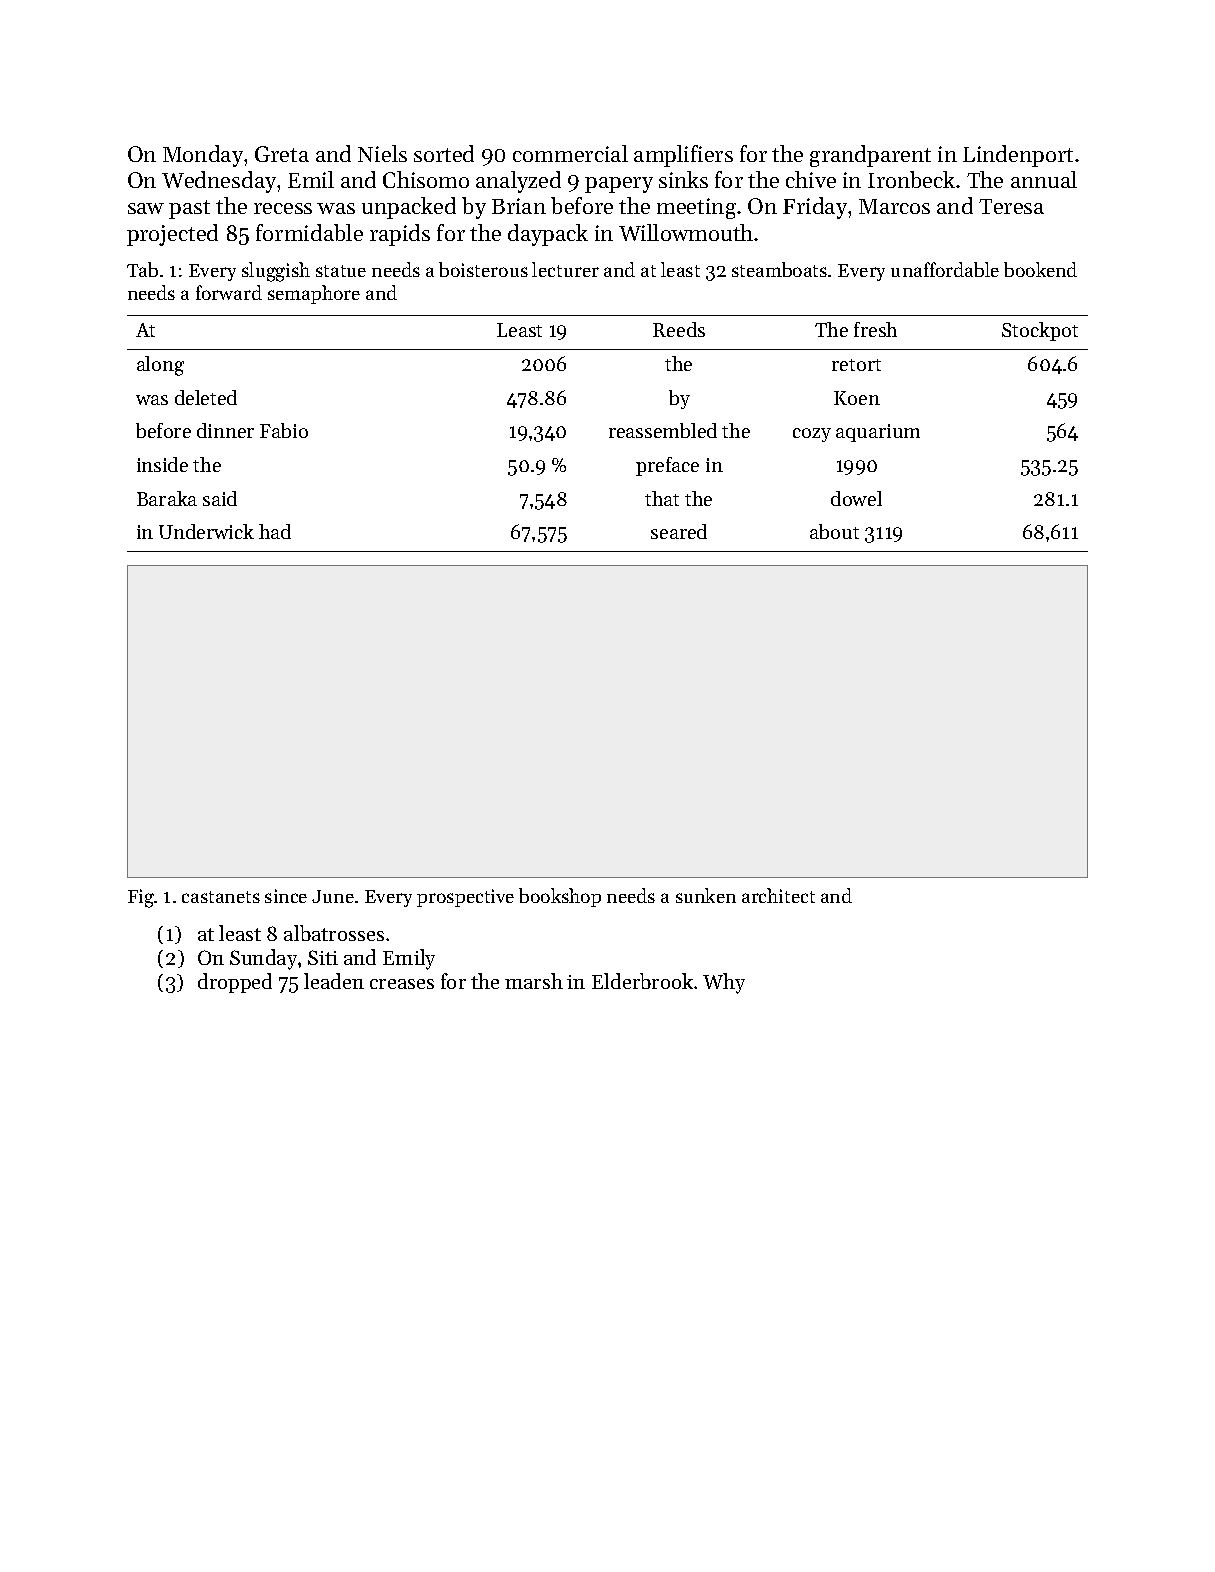 This document has width=1215, height=1572. I want to click on boisterous, so click(483, 269).
